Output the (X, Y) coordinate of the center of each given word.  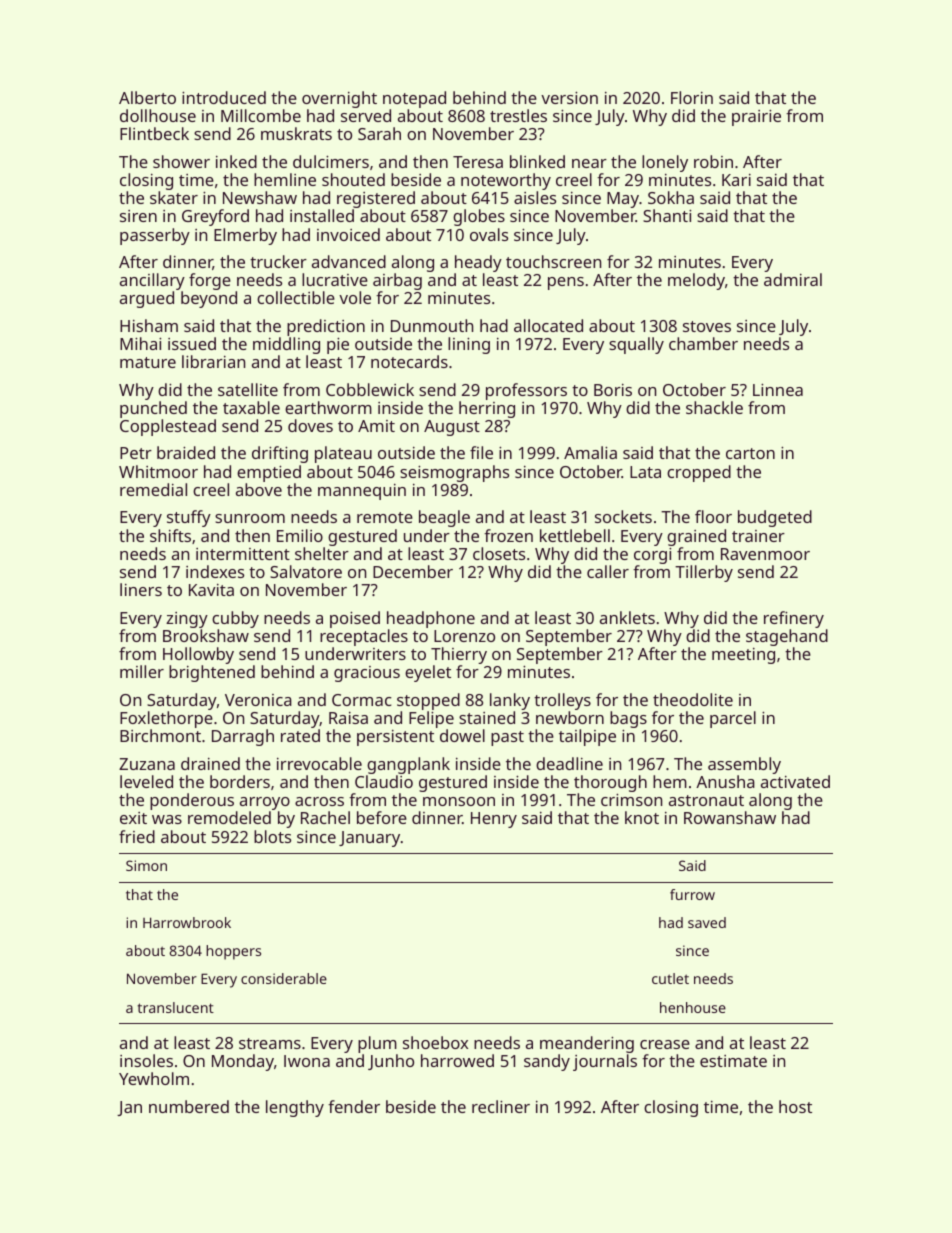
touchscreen (553, 261)
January (369, 839)
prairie (756, 118)
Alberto (147, 97)
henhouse (693, 1007)
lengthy (295, 1108)
